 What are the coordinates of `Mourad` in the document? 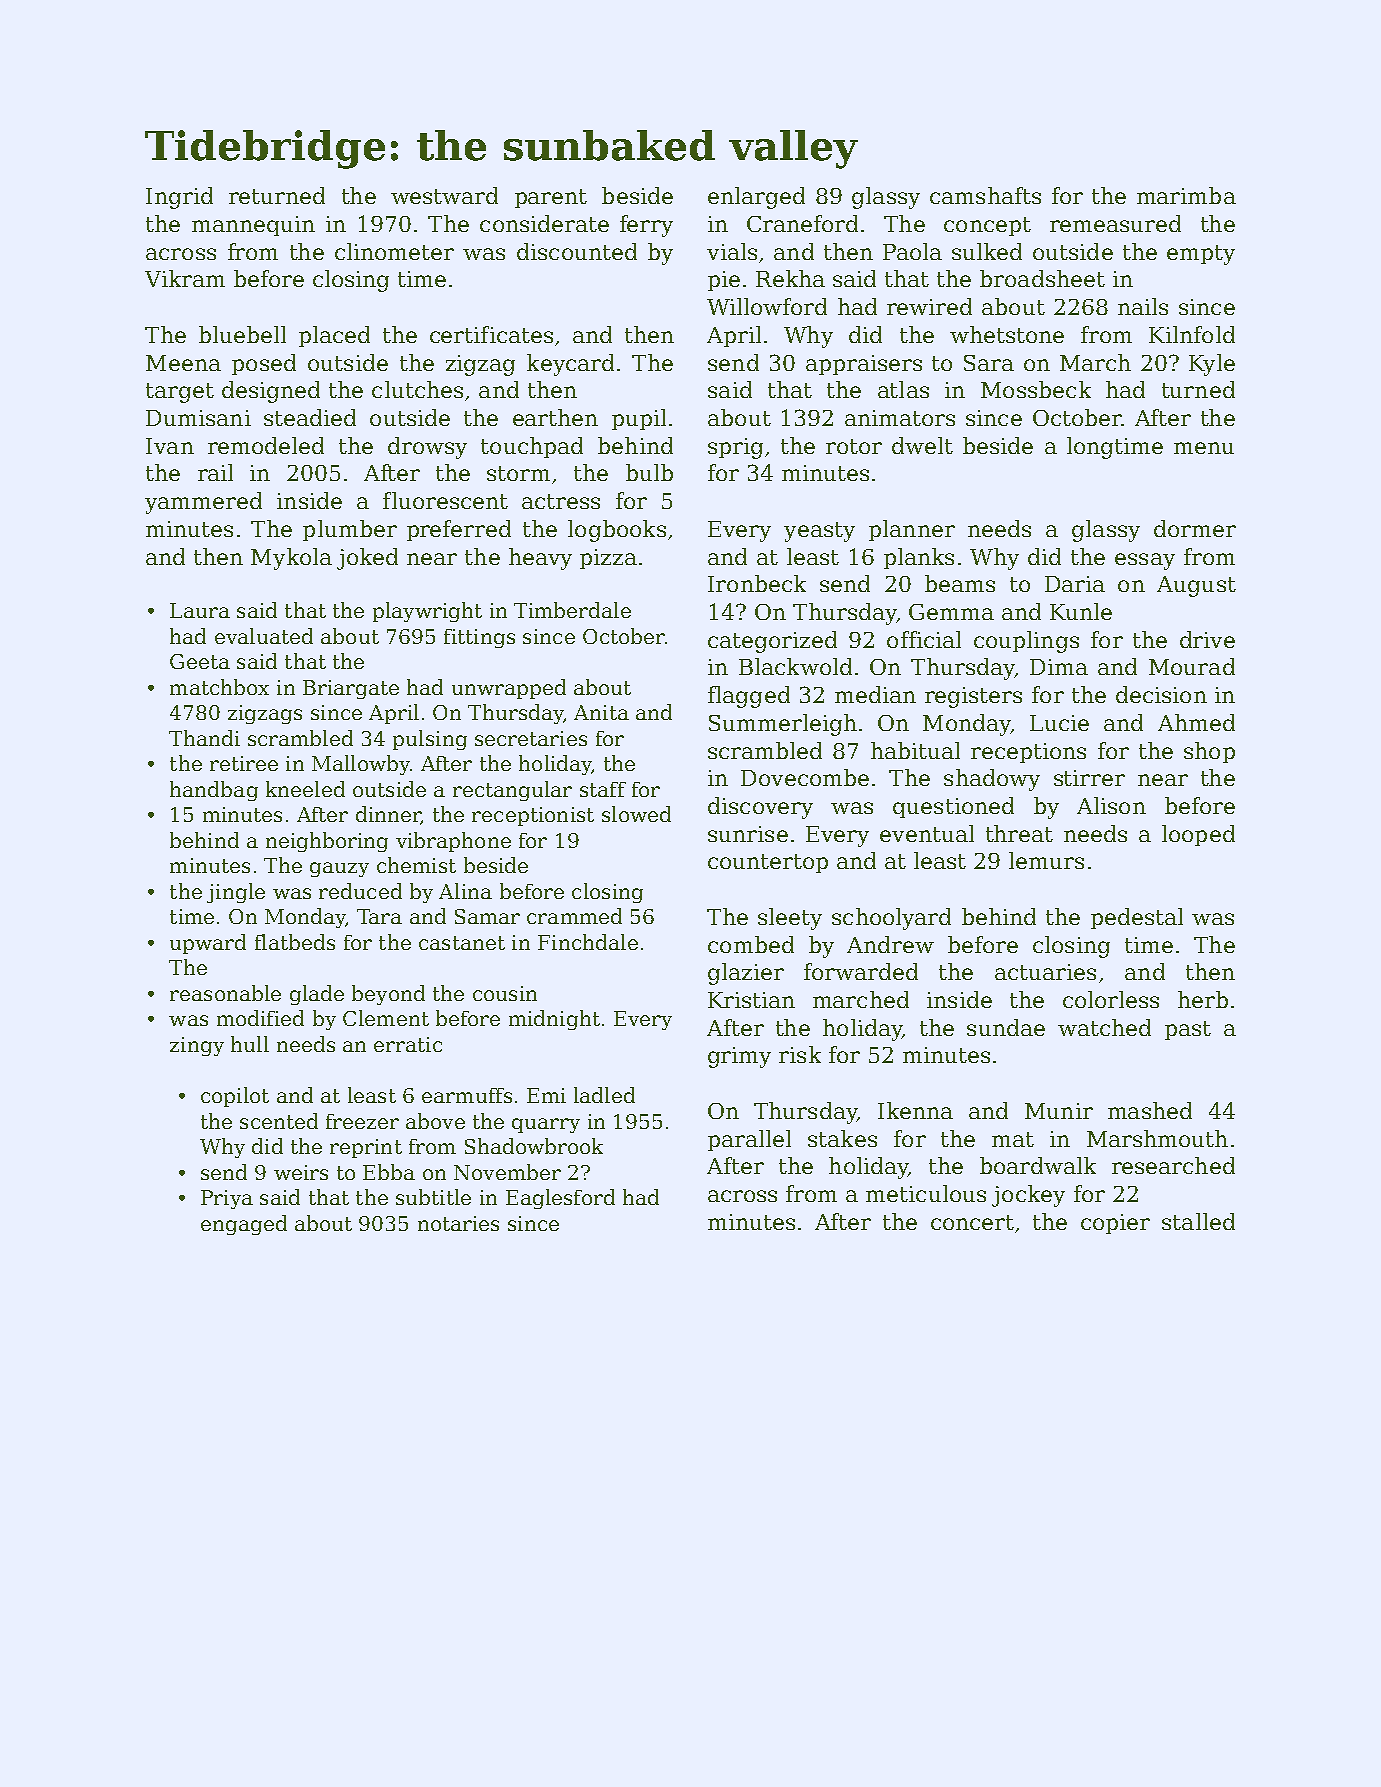 It's located at (1192, 666).
